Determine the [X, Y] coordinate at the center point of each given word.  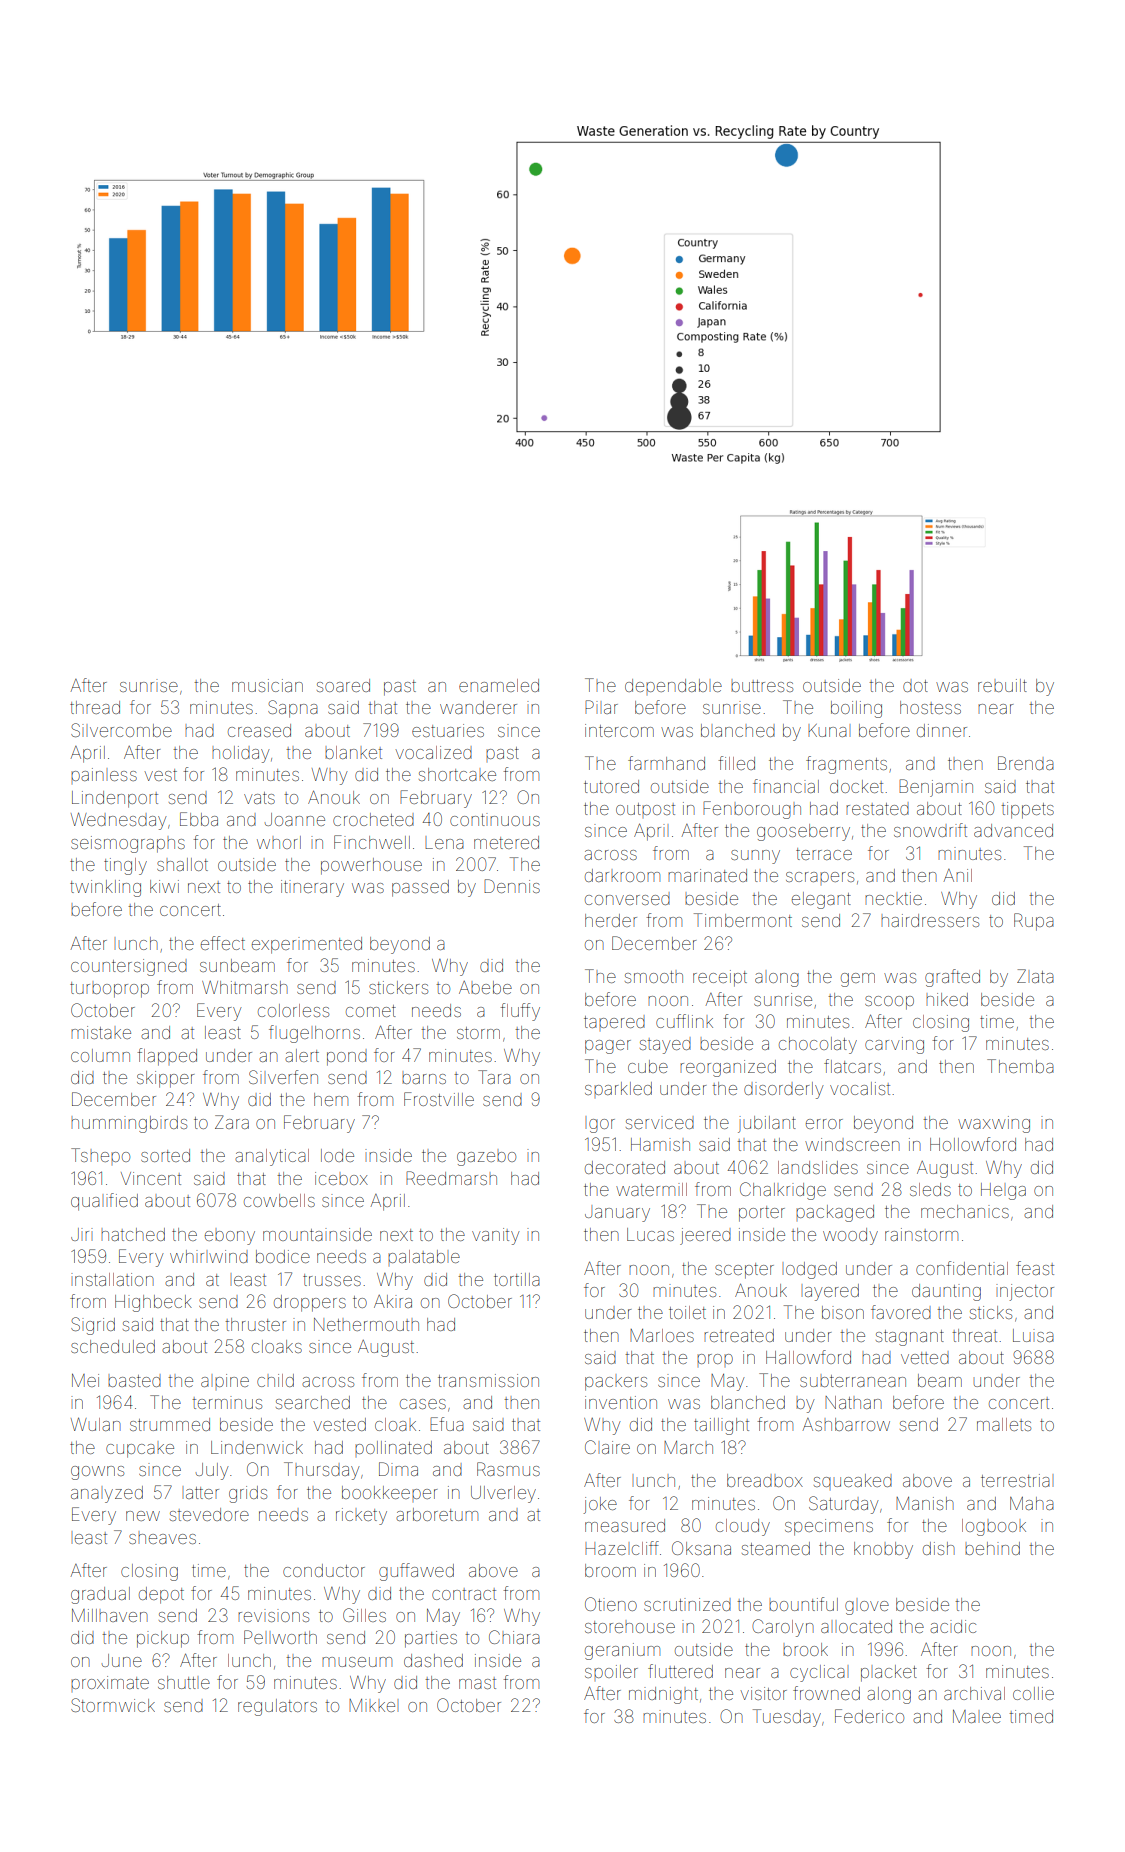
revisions [273, 1615]
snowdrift [930, 830]
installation [112, 1279]
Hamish [660, 1144]
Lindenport [115, 799]
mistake [101, 1032]
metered [506, 842]
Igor [600, 1124]
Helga [1003, 1191]
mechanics [965, 1211]
